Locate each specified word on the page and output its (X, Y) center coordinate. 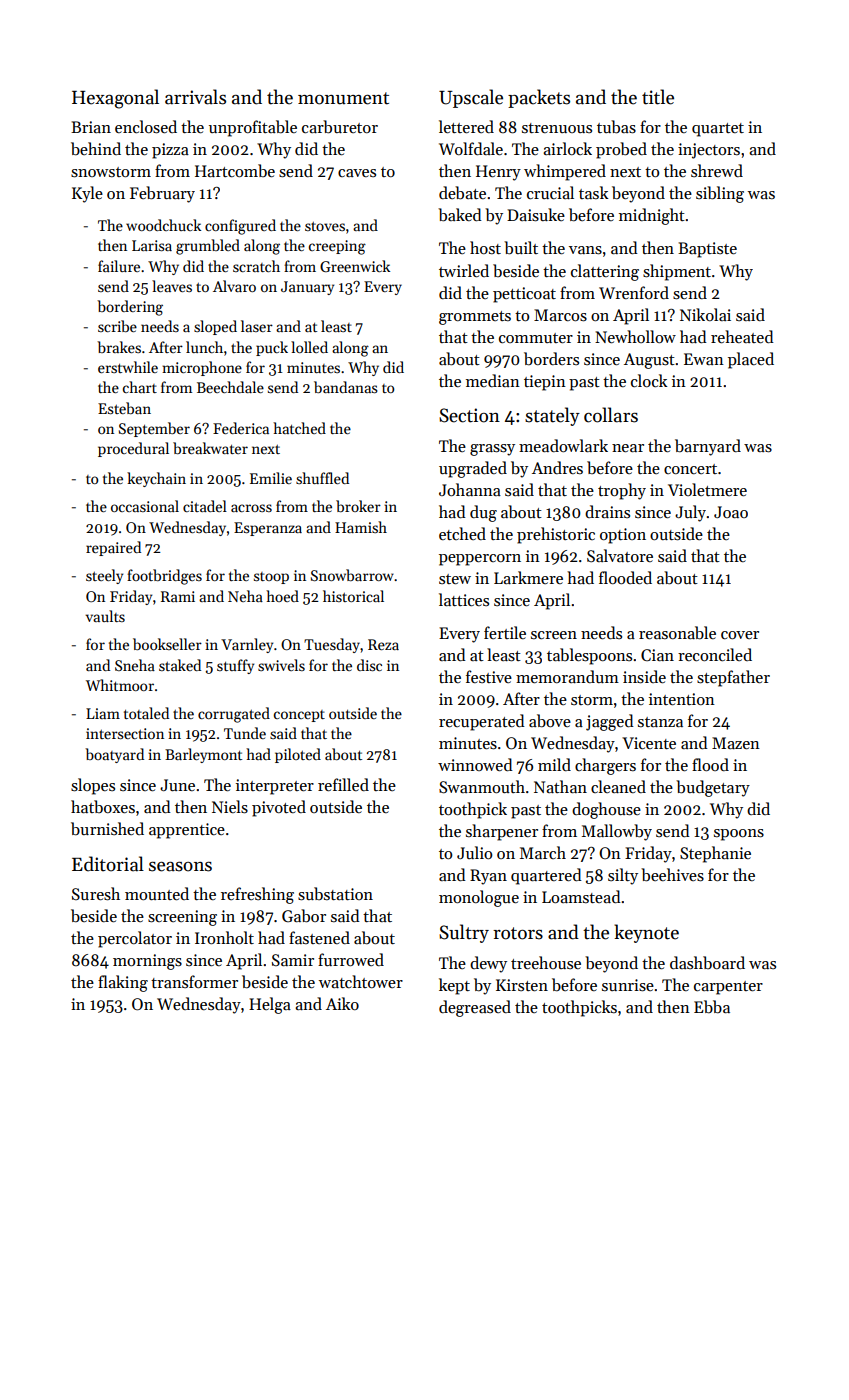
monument (343, 98)
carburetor (340, 127)
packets (539, 98)
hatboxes (103, 806)
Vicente (649, 743)
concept (299, 716)
